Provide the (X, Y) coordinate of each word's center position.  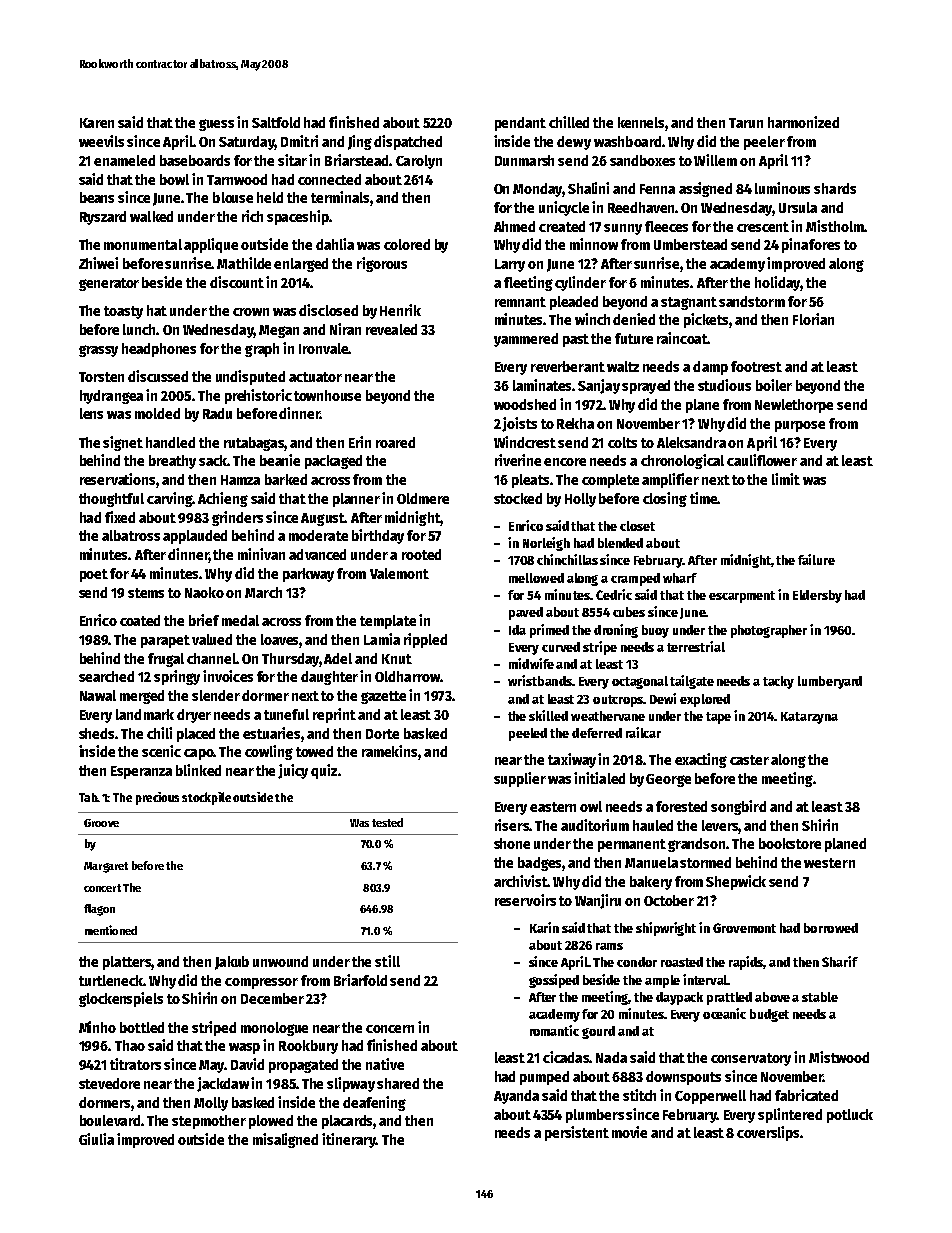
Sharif (840, 961)
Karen (97, 123)
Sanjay (599, 386)
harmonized (803, 122)
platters (127, 963)
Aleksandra (691, 442)
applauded (195, 537)
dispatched (408, 142)
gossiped (554, 981)
